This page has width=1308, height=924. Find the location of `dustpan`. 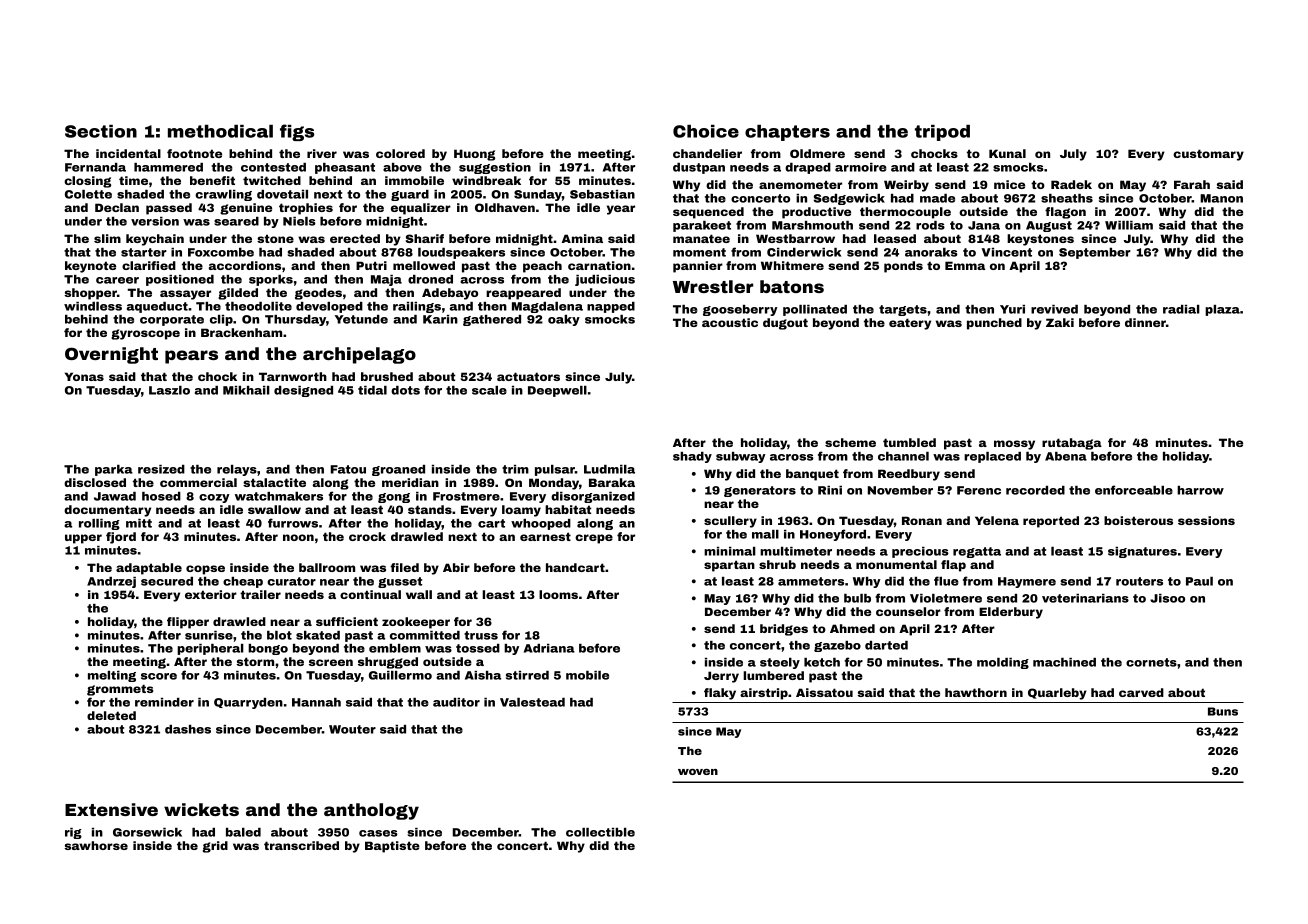

dustpan is located at coordinates (699, 168).
